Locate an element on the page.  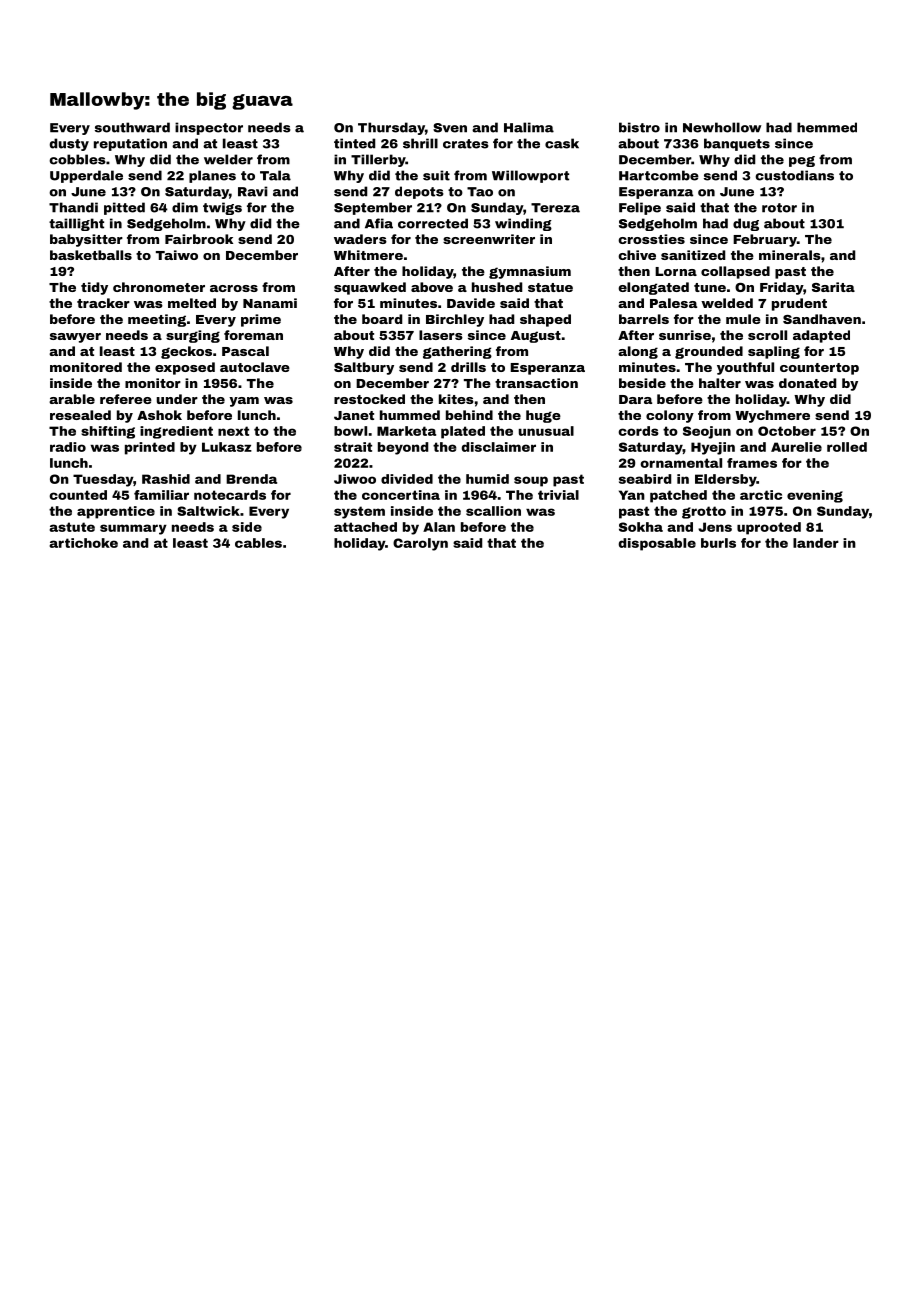
Jens is located at coordinates (715, 527).
